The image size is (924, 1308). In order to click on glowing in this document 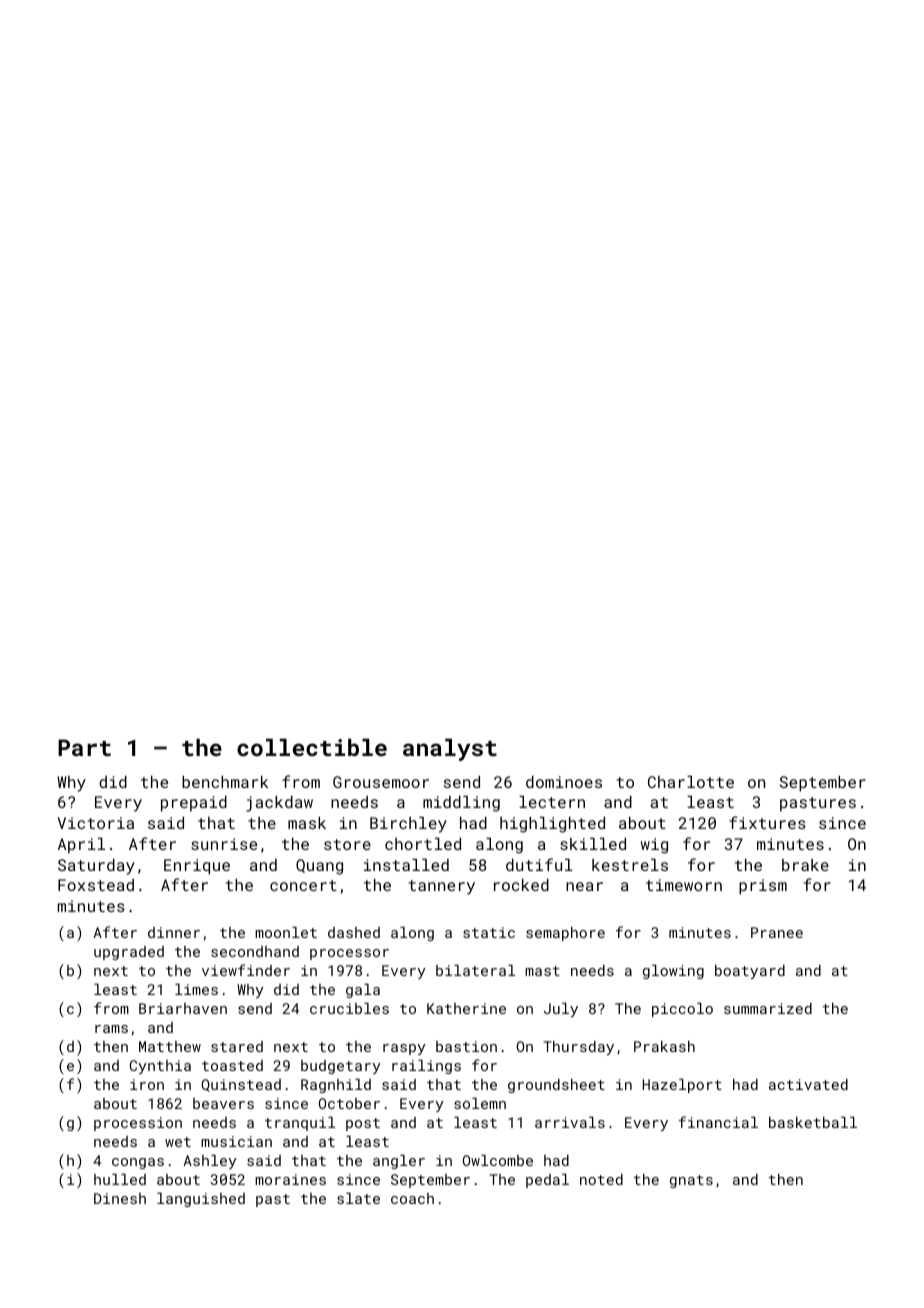, I will do `click(673, 972)`.
